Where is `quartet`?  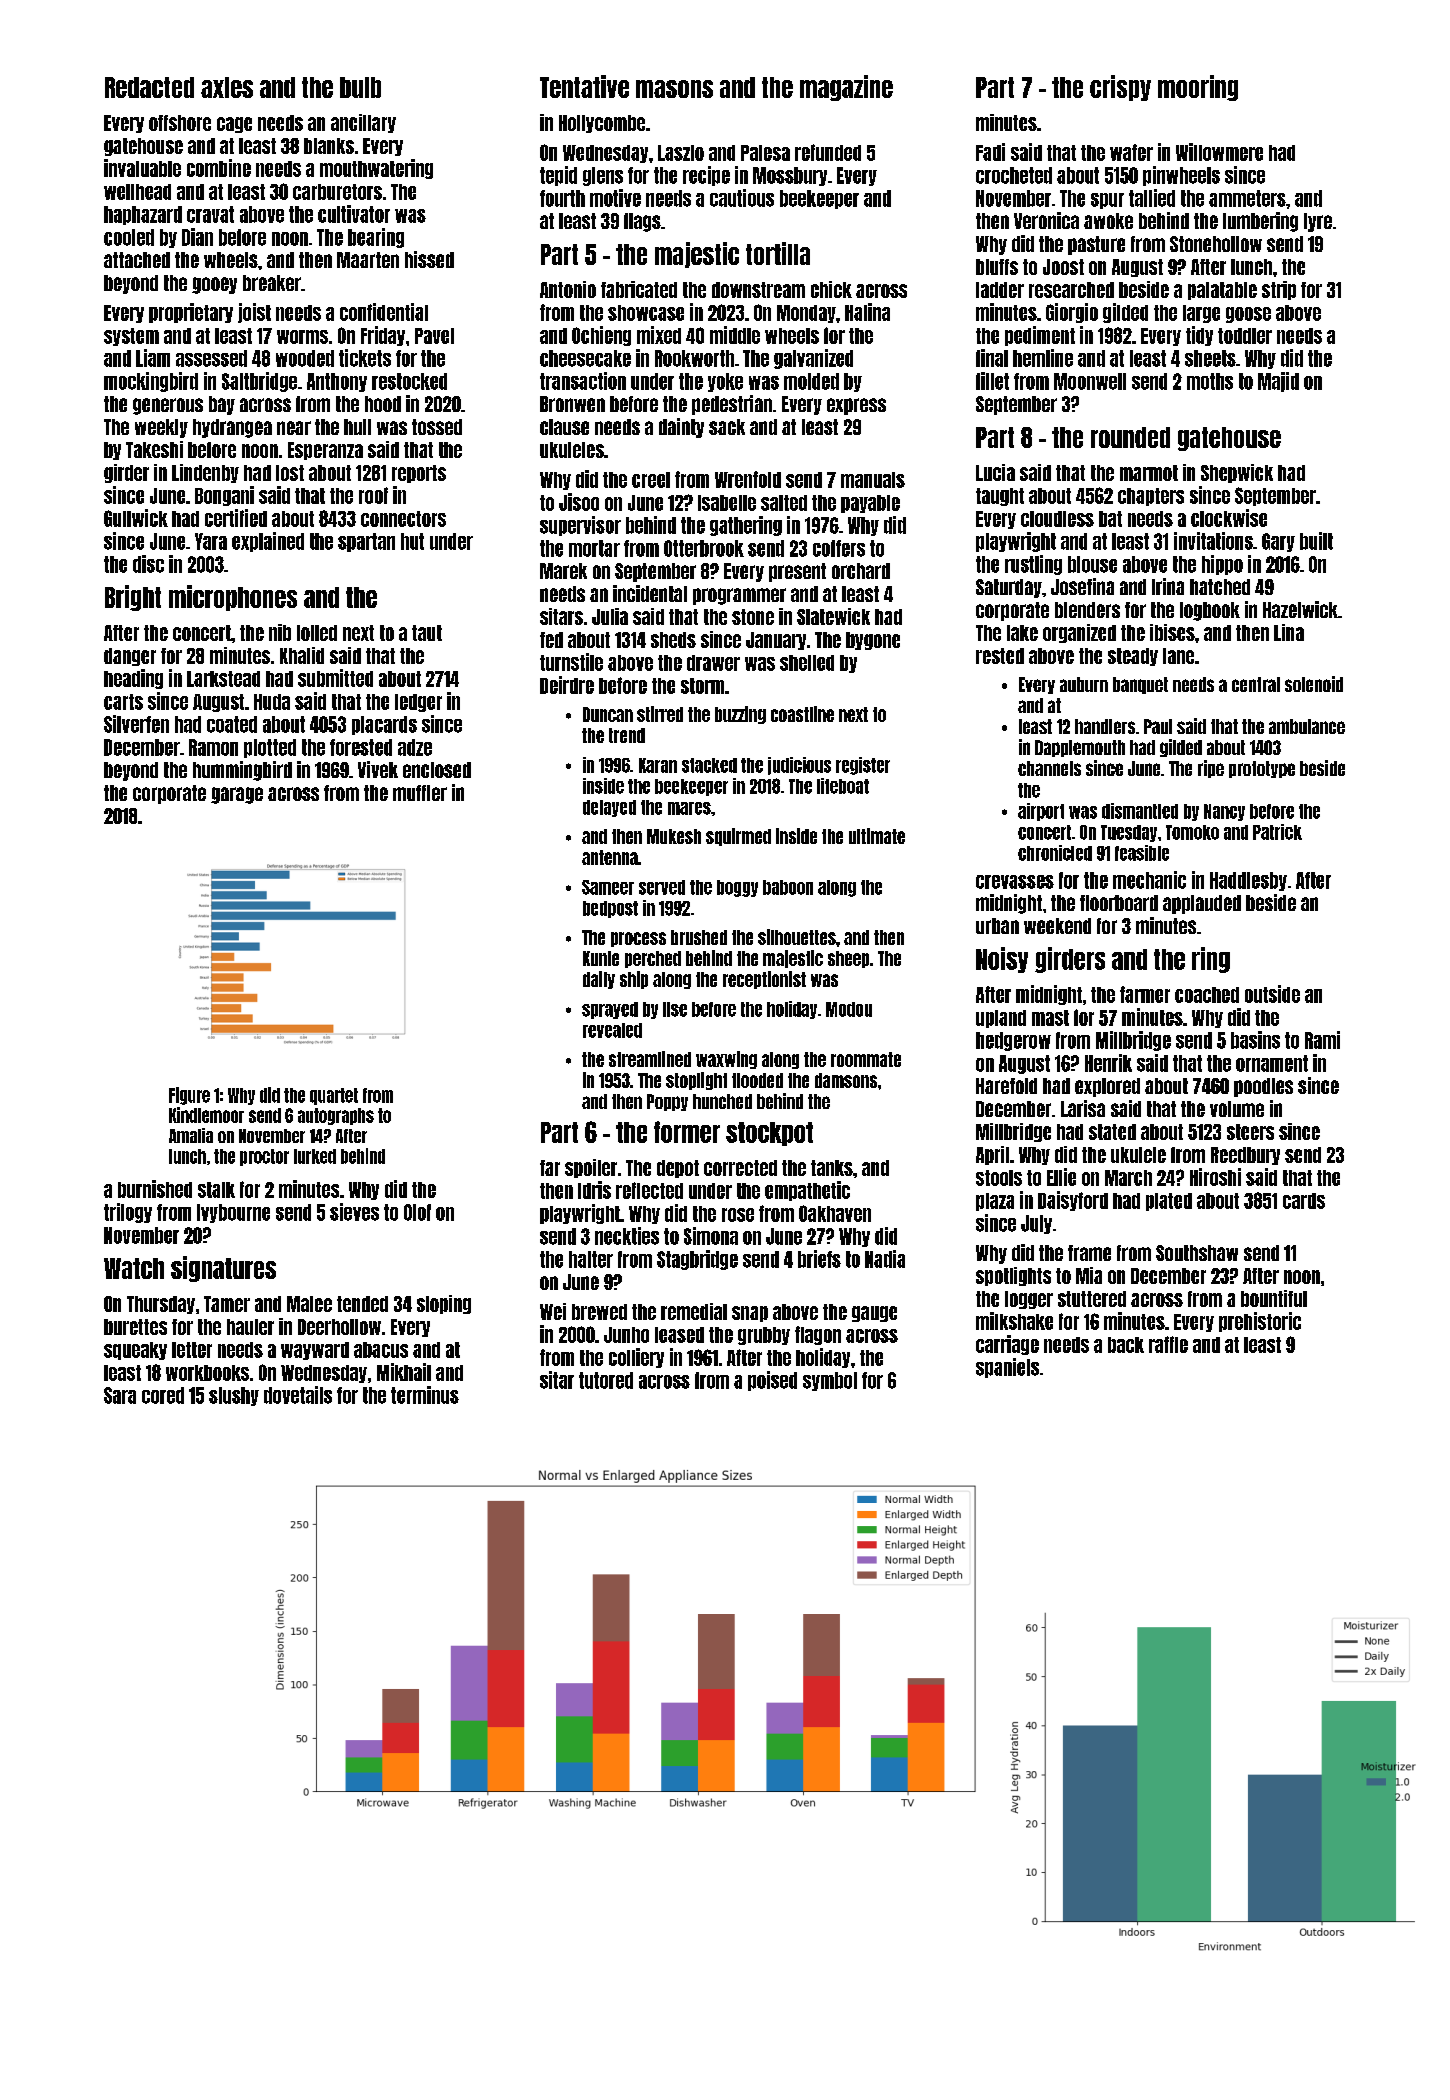 quartet is located at coordinates (334, 1096).
